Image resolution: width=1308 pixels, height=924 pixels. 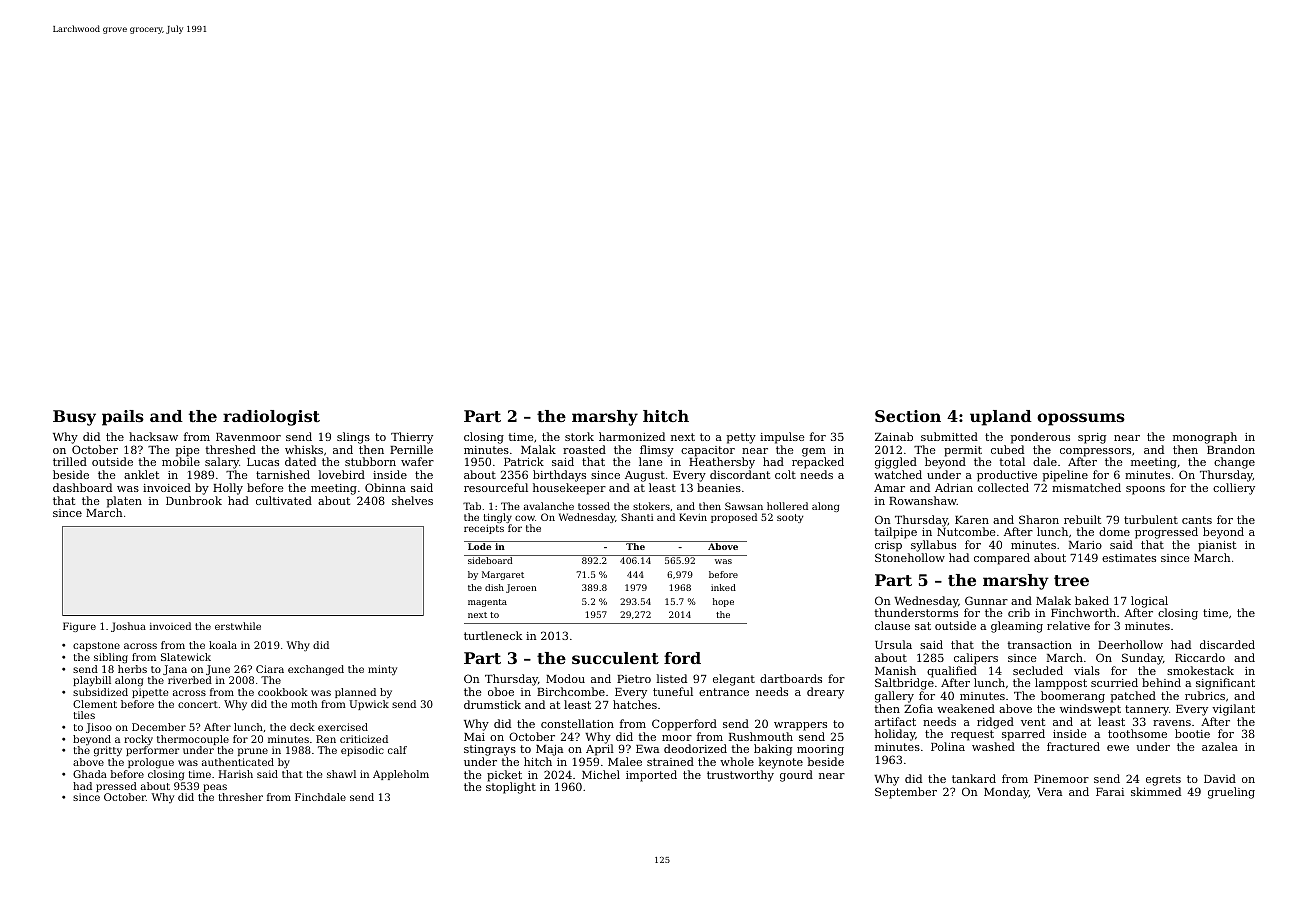 I want to click on thresher, so click(x=240, y=797).
